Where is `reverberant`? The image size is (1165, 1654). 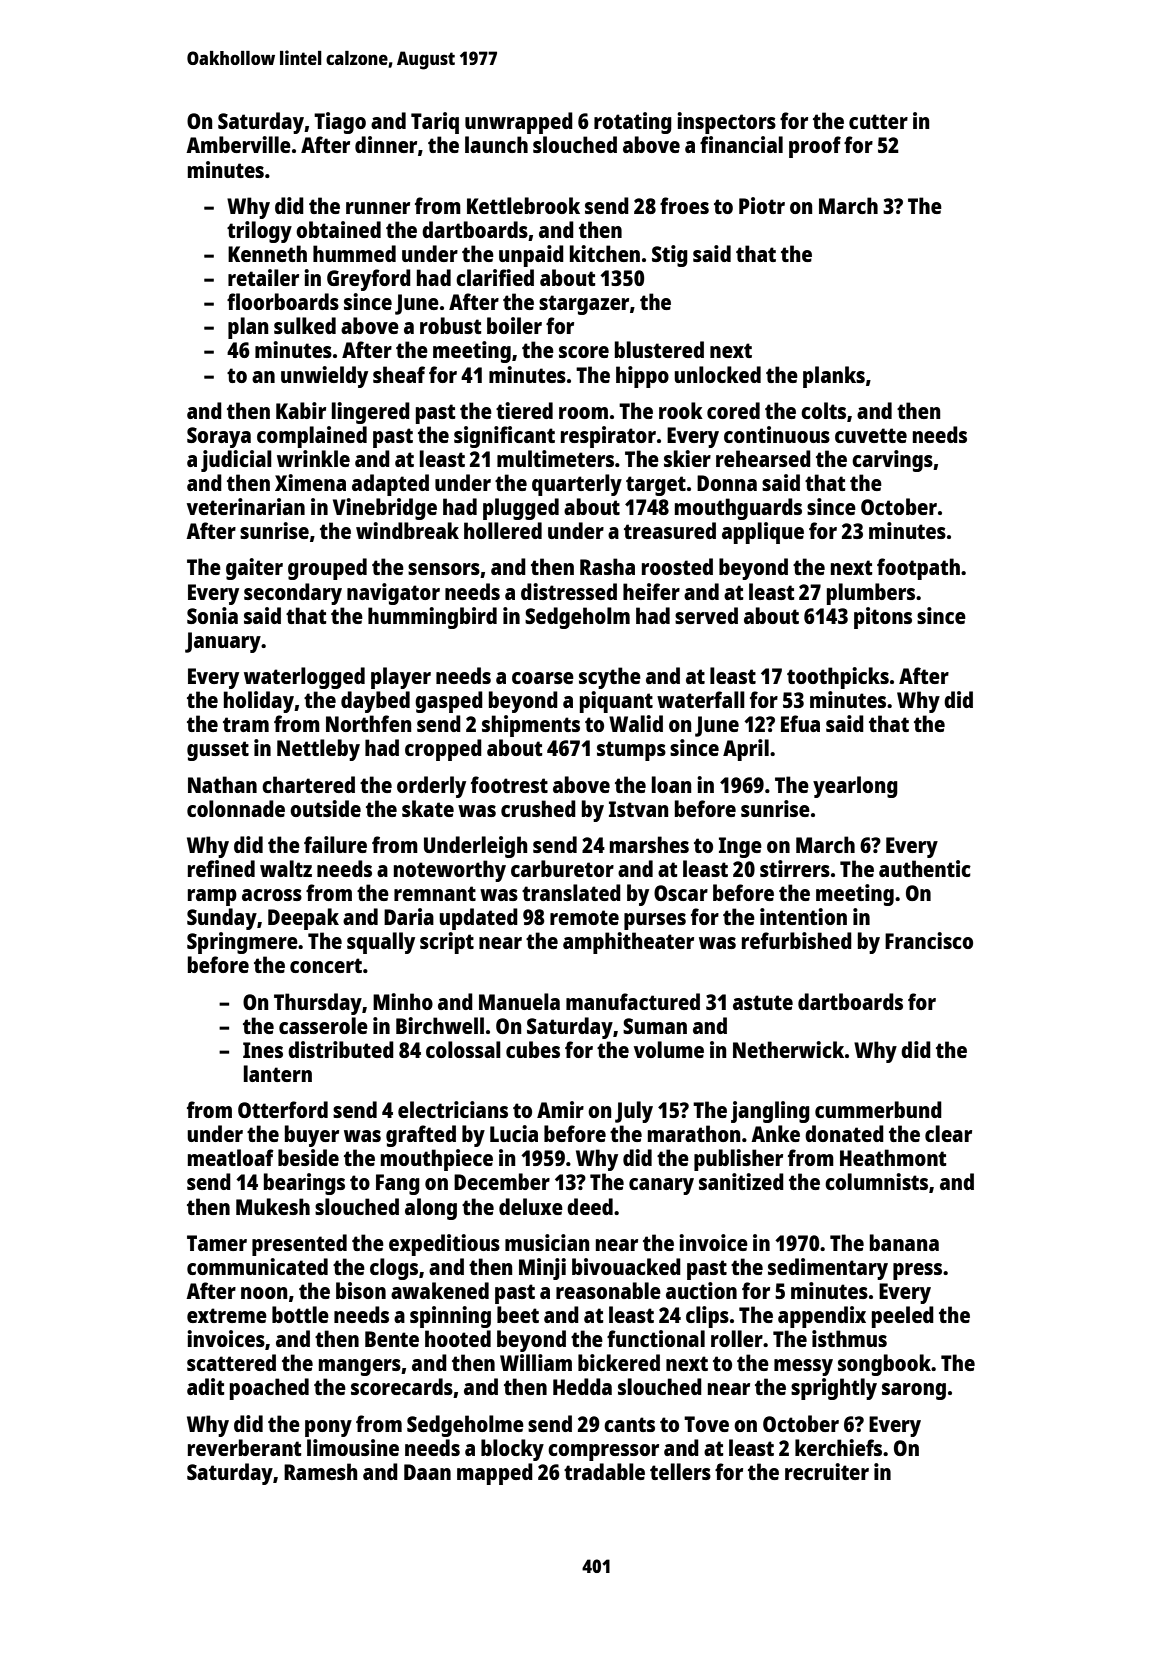 reverberant is located at coordinates (245, 1447).
